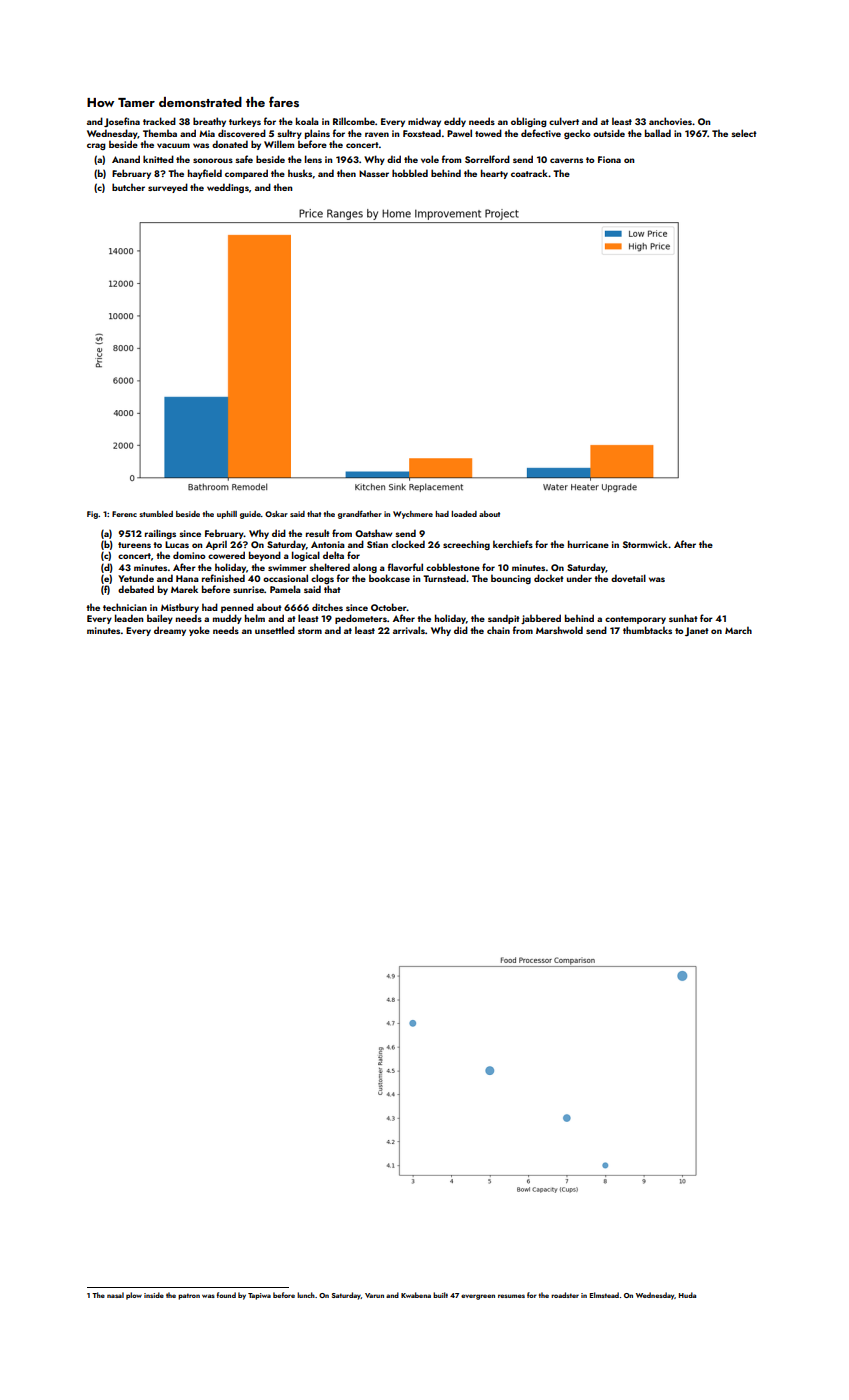 The width and height of the screenshot is (849, 1400). I want to click on koala, so click(307, 121).
